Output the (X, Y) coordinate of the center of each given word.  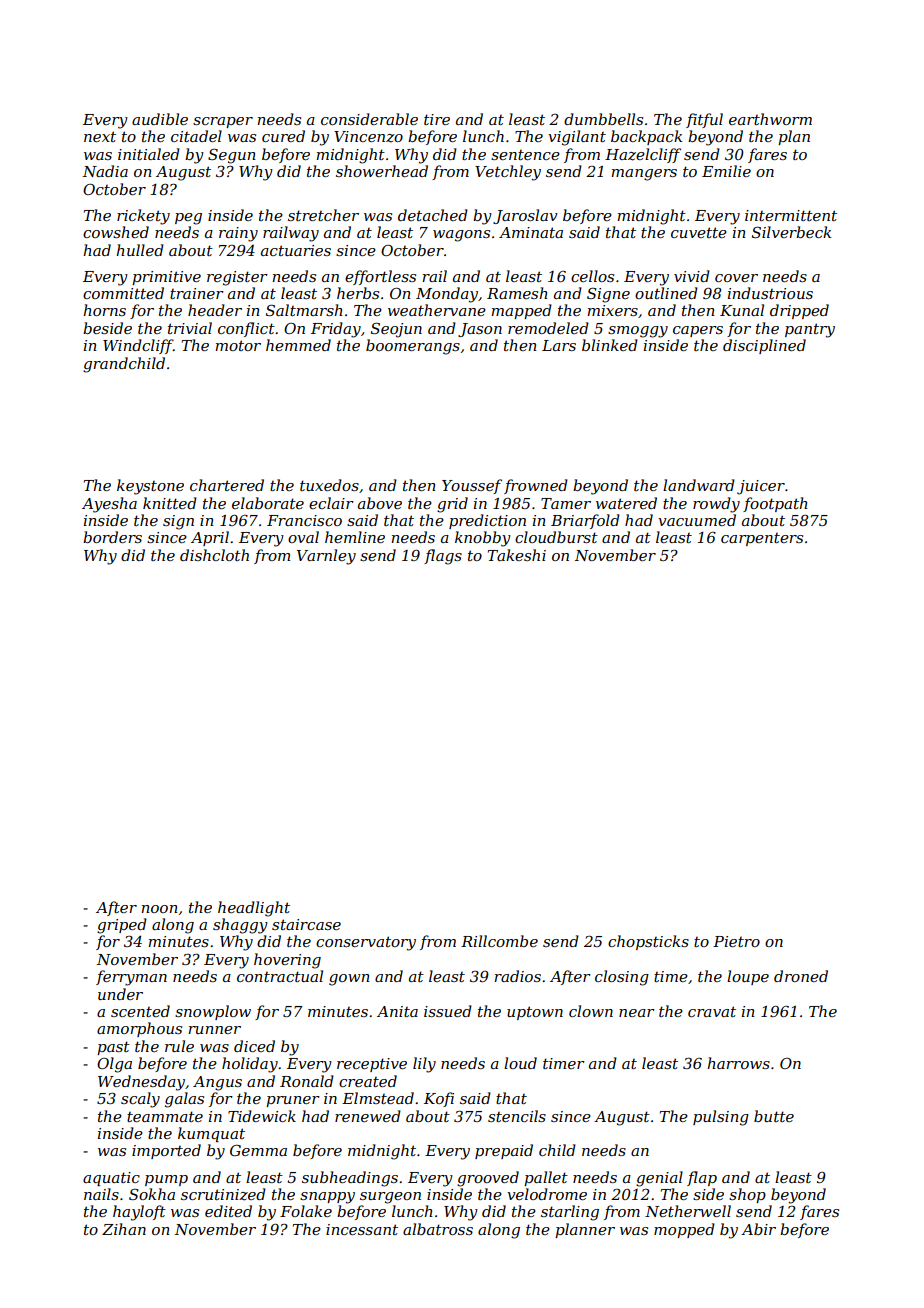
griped (122, 926)
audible (160, 119)
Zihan (124, 1229)
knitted (170, 503)
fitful (704, 120)
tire (437, 119)
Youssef (472, 486)
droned (801, 976)
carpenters (762, 539)
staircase (306, 924)
